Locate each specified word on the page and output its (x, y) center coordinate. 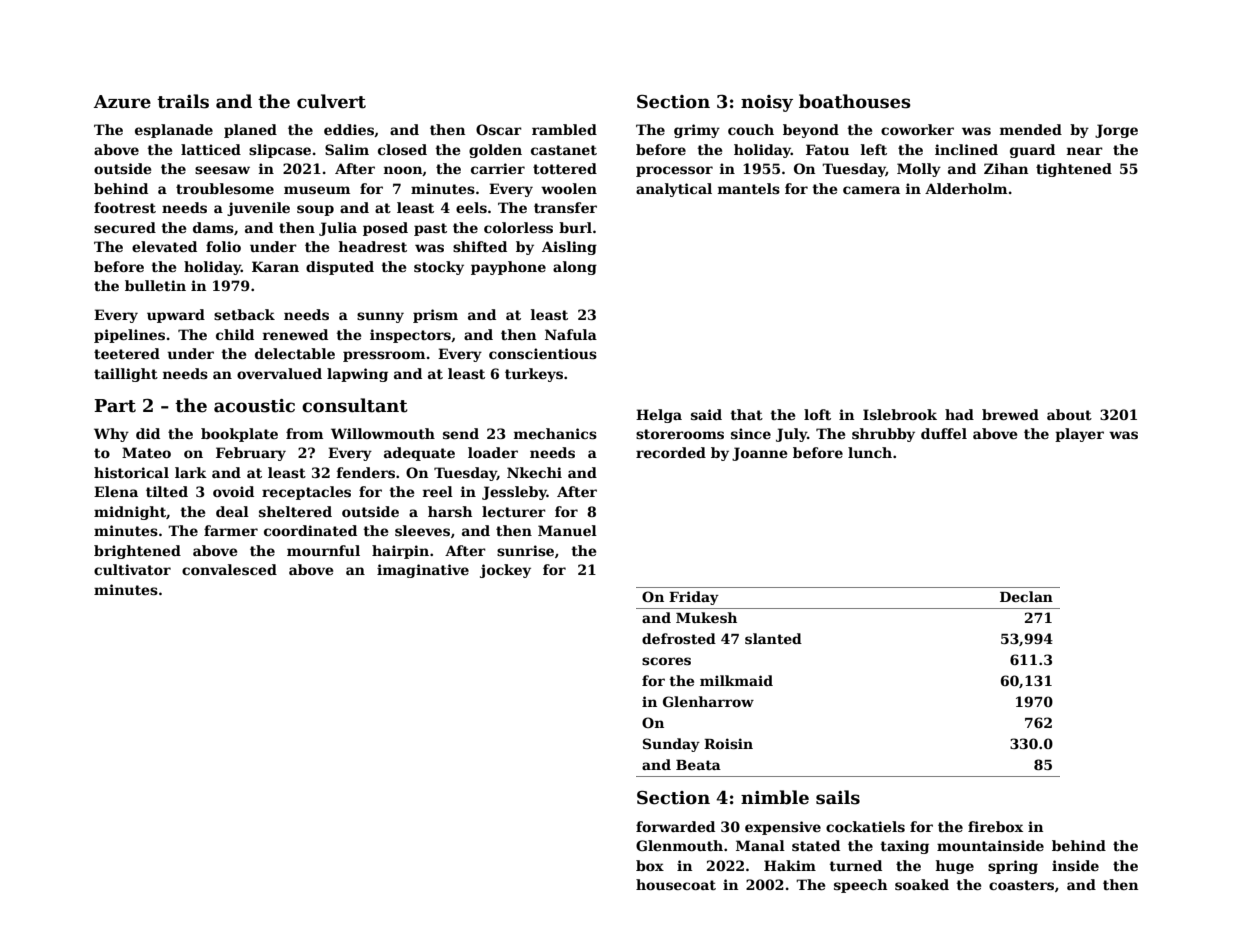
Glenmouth (679, 845)
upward (176, 316)
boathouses (855, 101)
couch (751, 129)
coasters (1021, 885)
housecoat (676, 884)
